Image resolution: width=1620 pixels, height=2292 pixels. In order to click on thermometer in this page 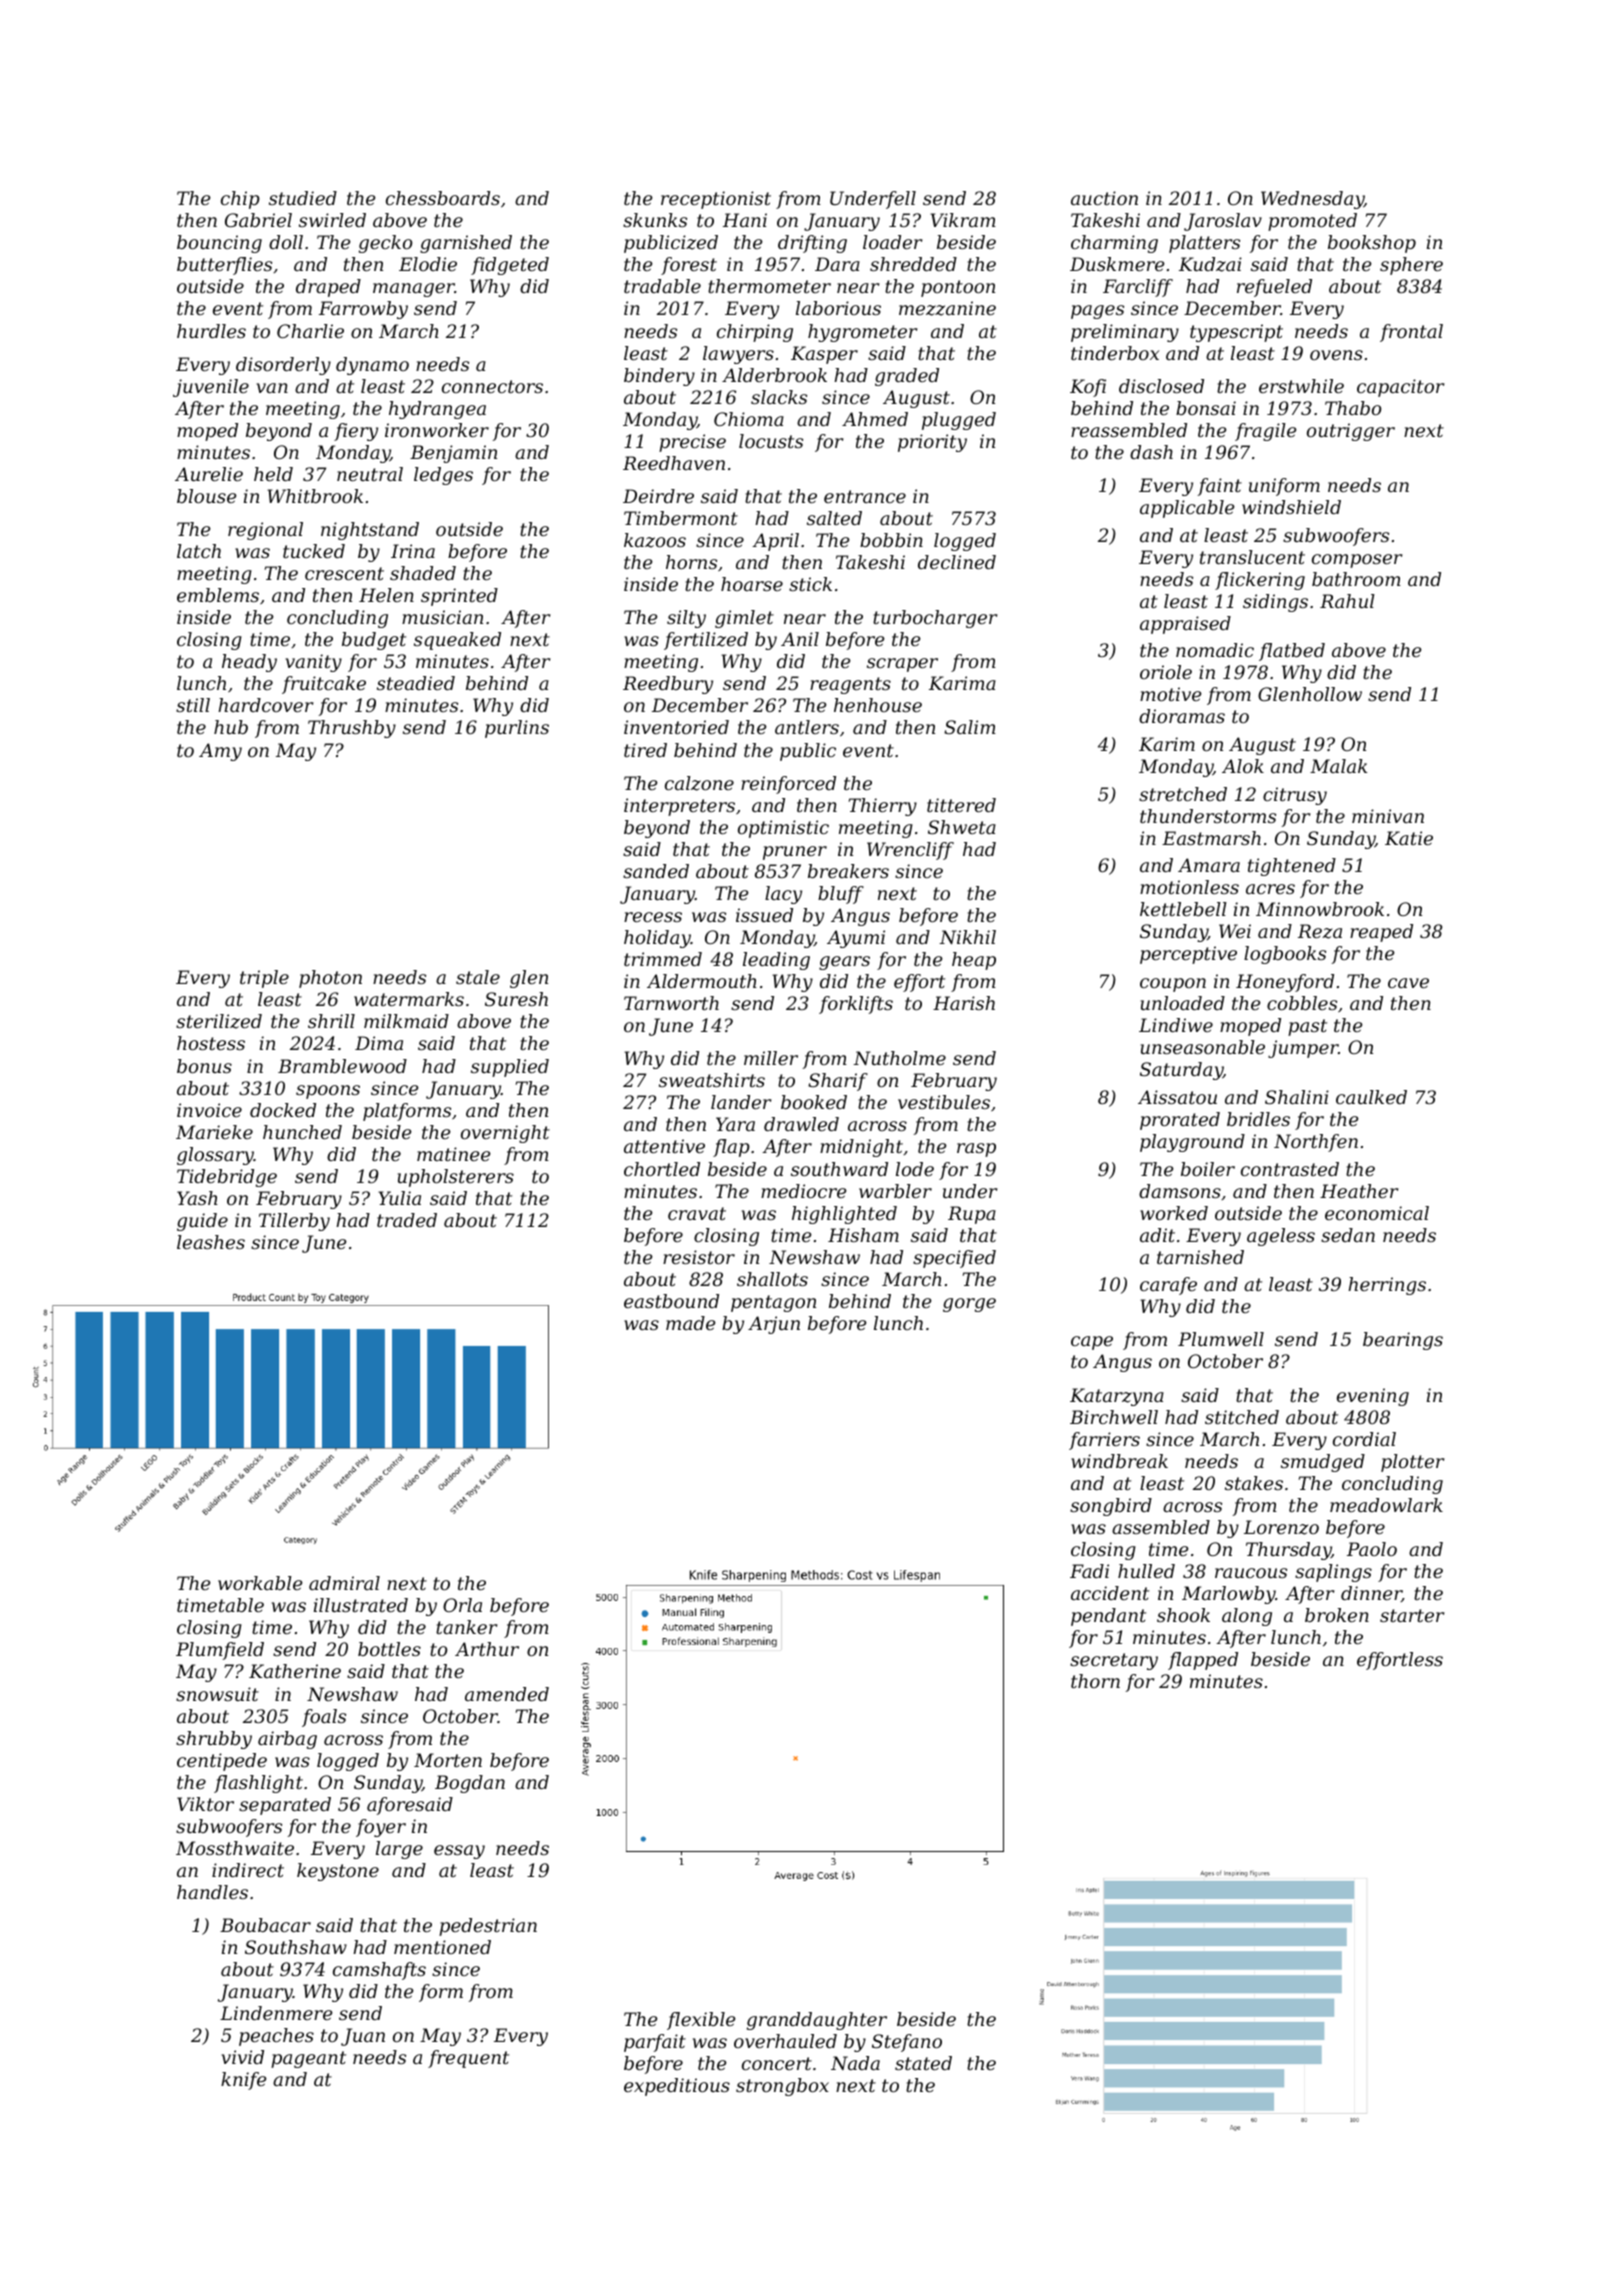, I will do `click(769, 286)`.
